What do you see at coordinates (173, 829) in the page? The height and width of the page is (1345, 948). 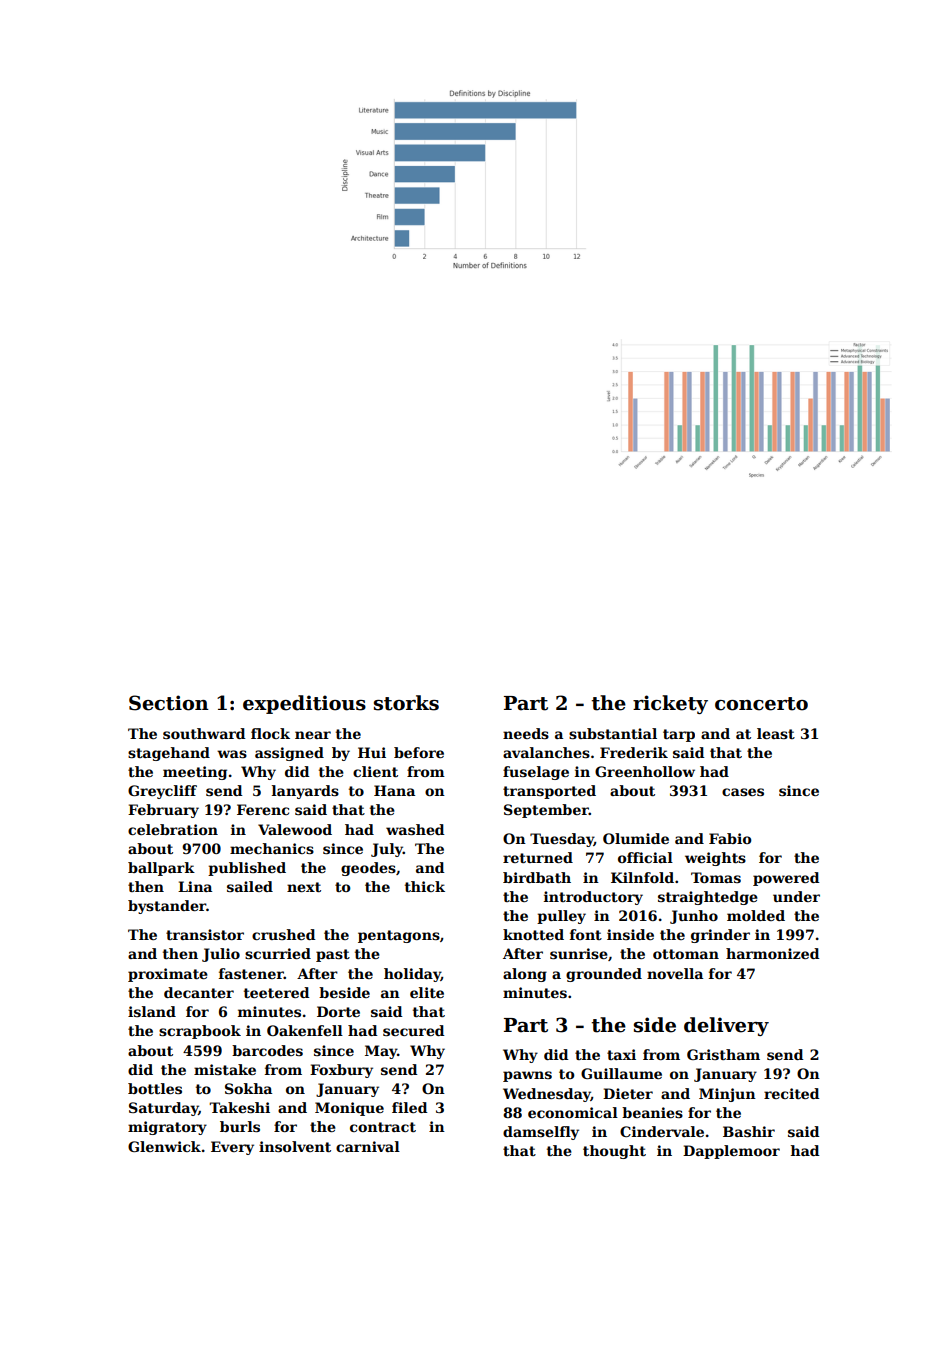 I see `celebration` at bounding box center [173, 829].
